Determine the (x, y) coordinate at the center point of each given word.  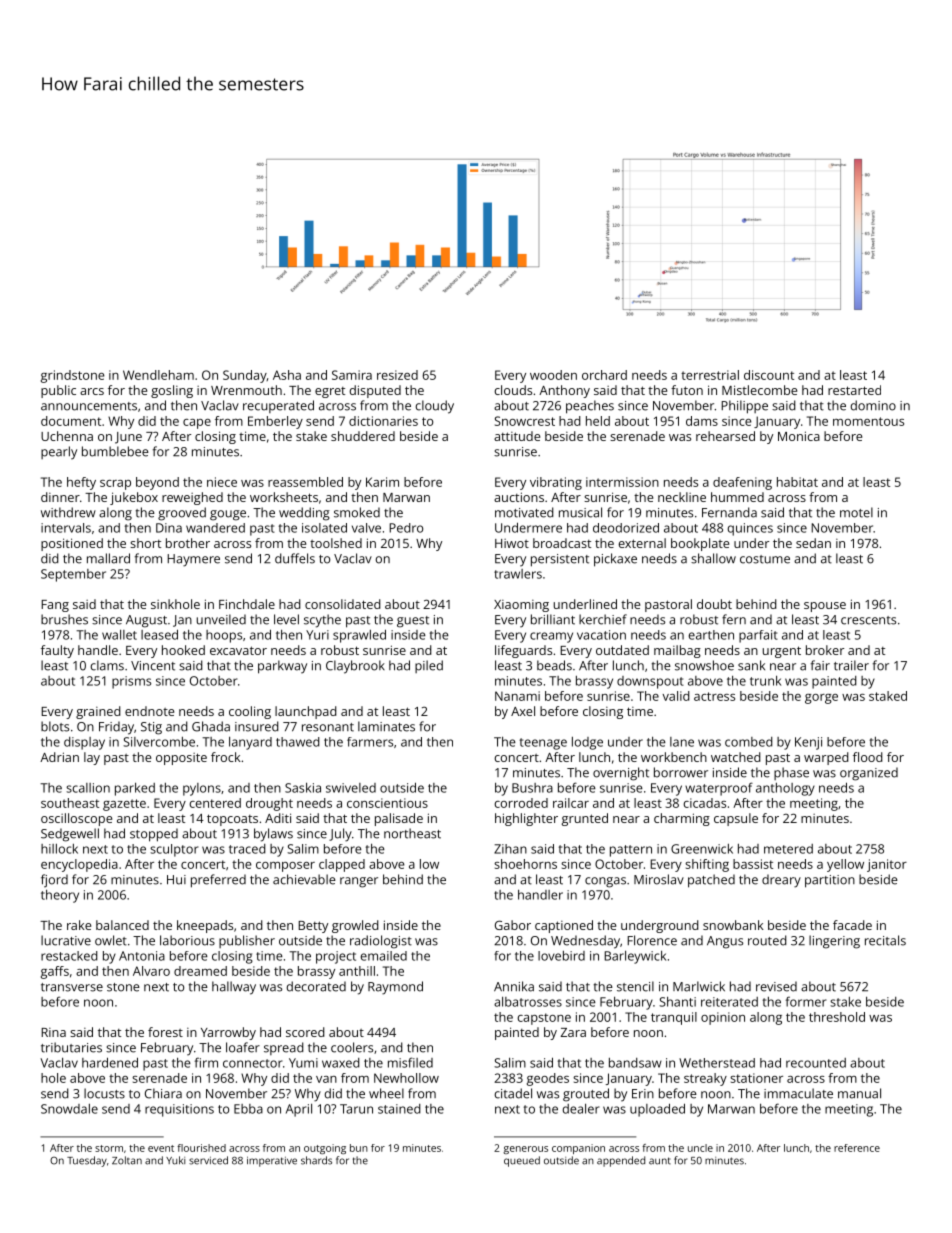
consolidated (343, 604)
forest (165, 1032)
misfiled (410, 1062)
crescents (868, 620)
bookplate (700, 544)
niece (222, 482)
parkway (282, 667)
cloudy (435, 407)
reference (857, 1148)
